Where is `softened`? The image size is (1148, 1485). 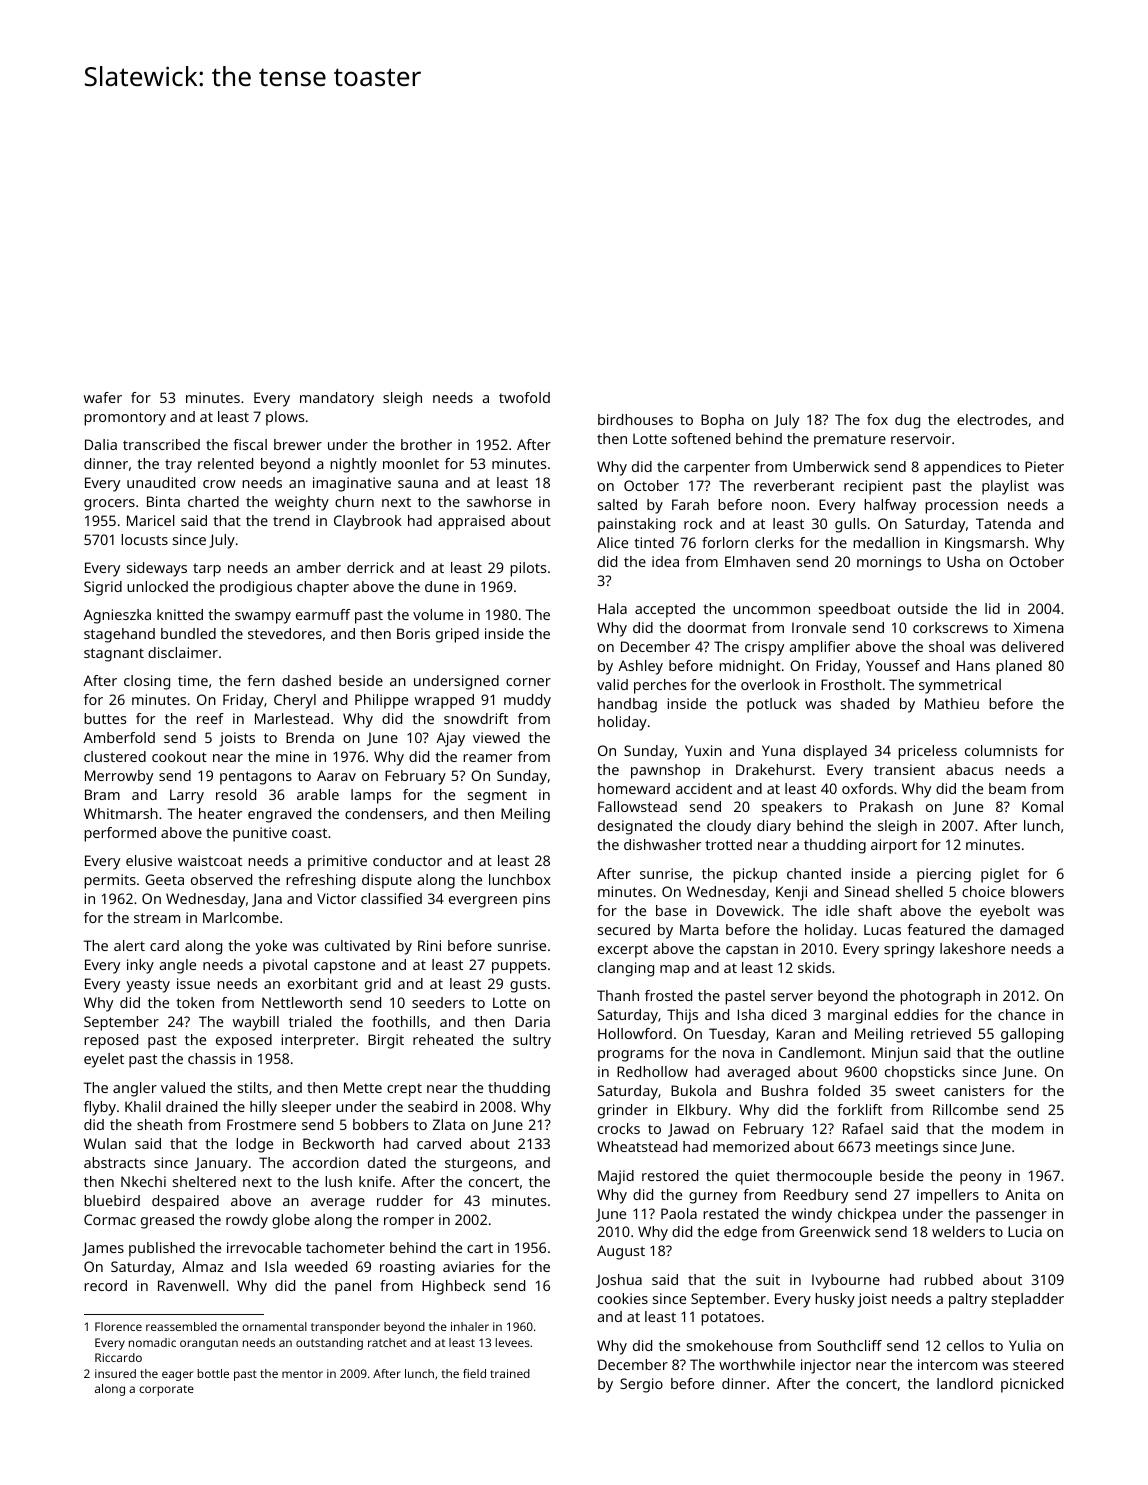
softened is located at coordinates (701, 438).
